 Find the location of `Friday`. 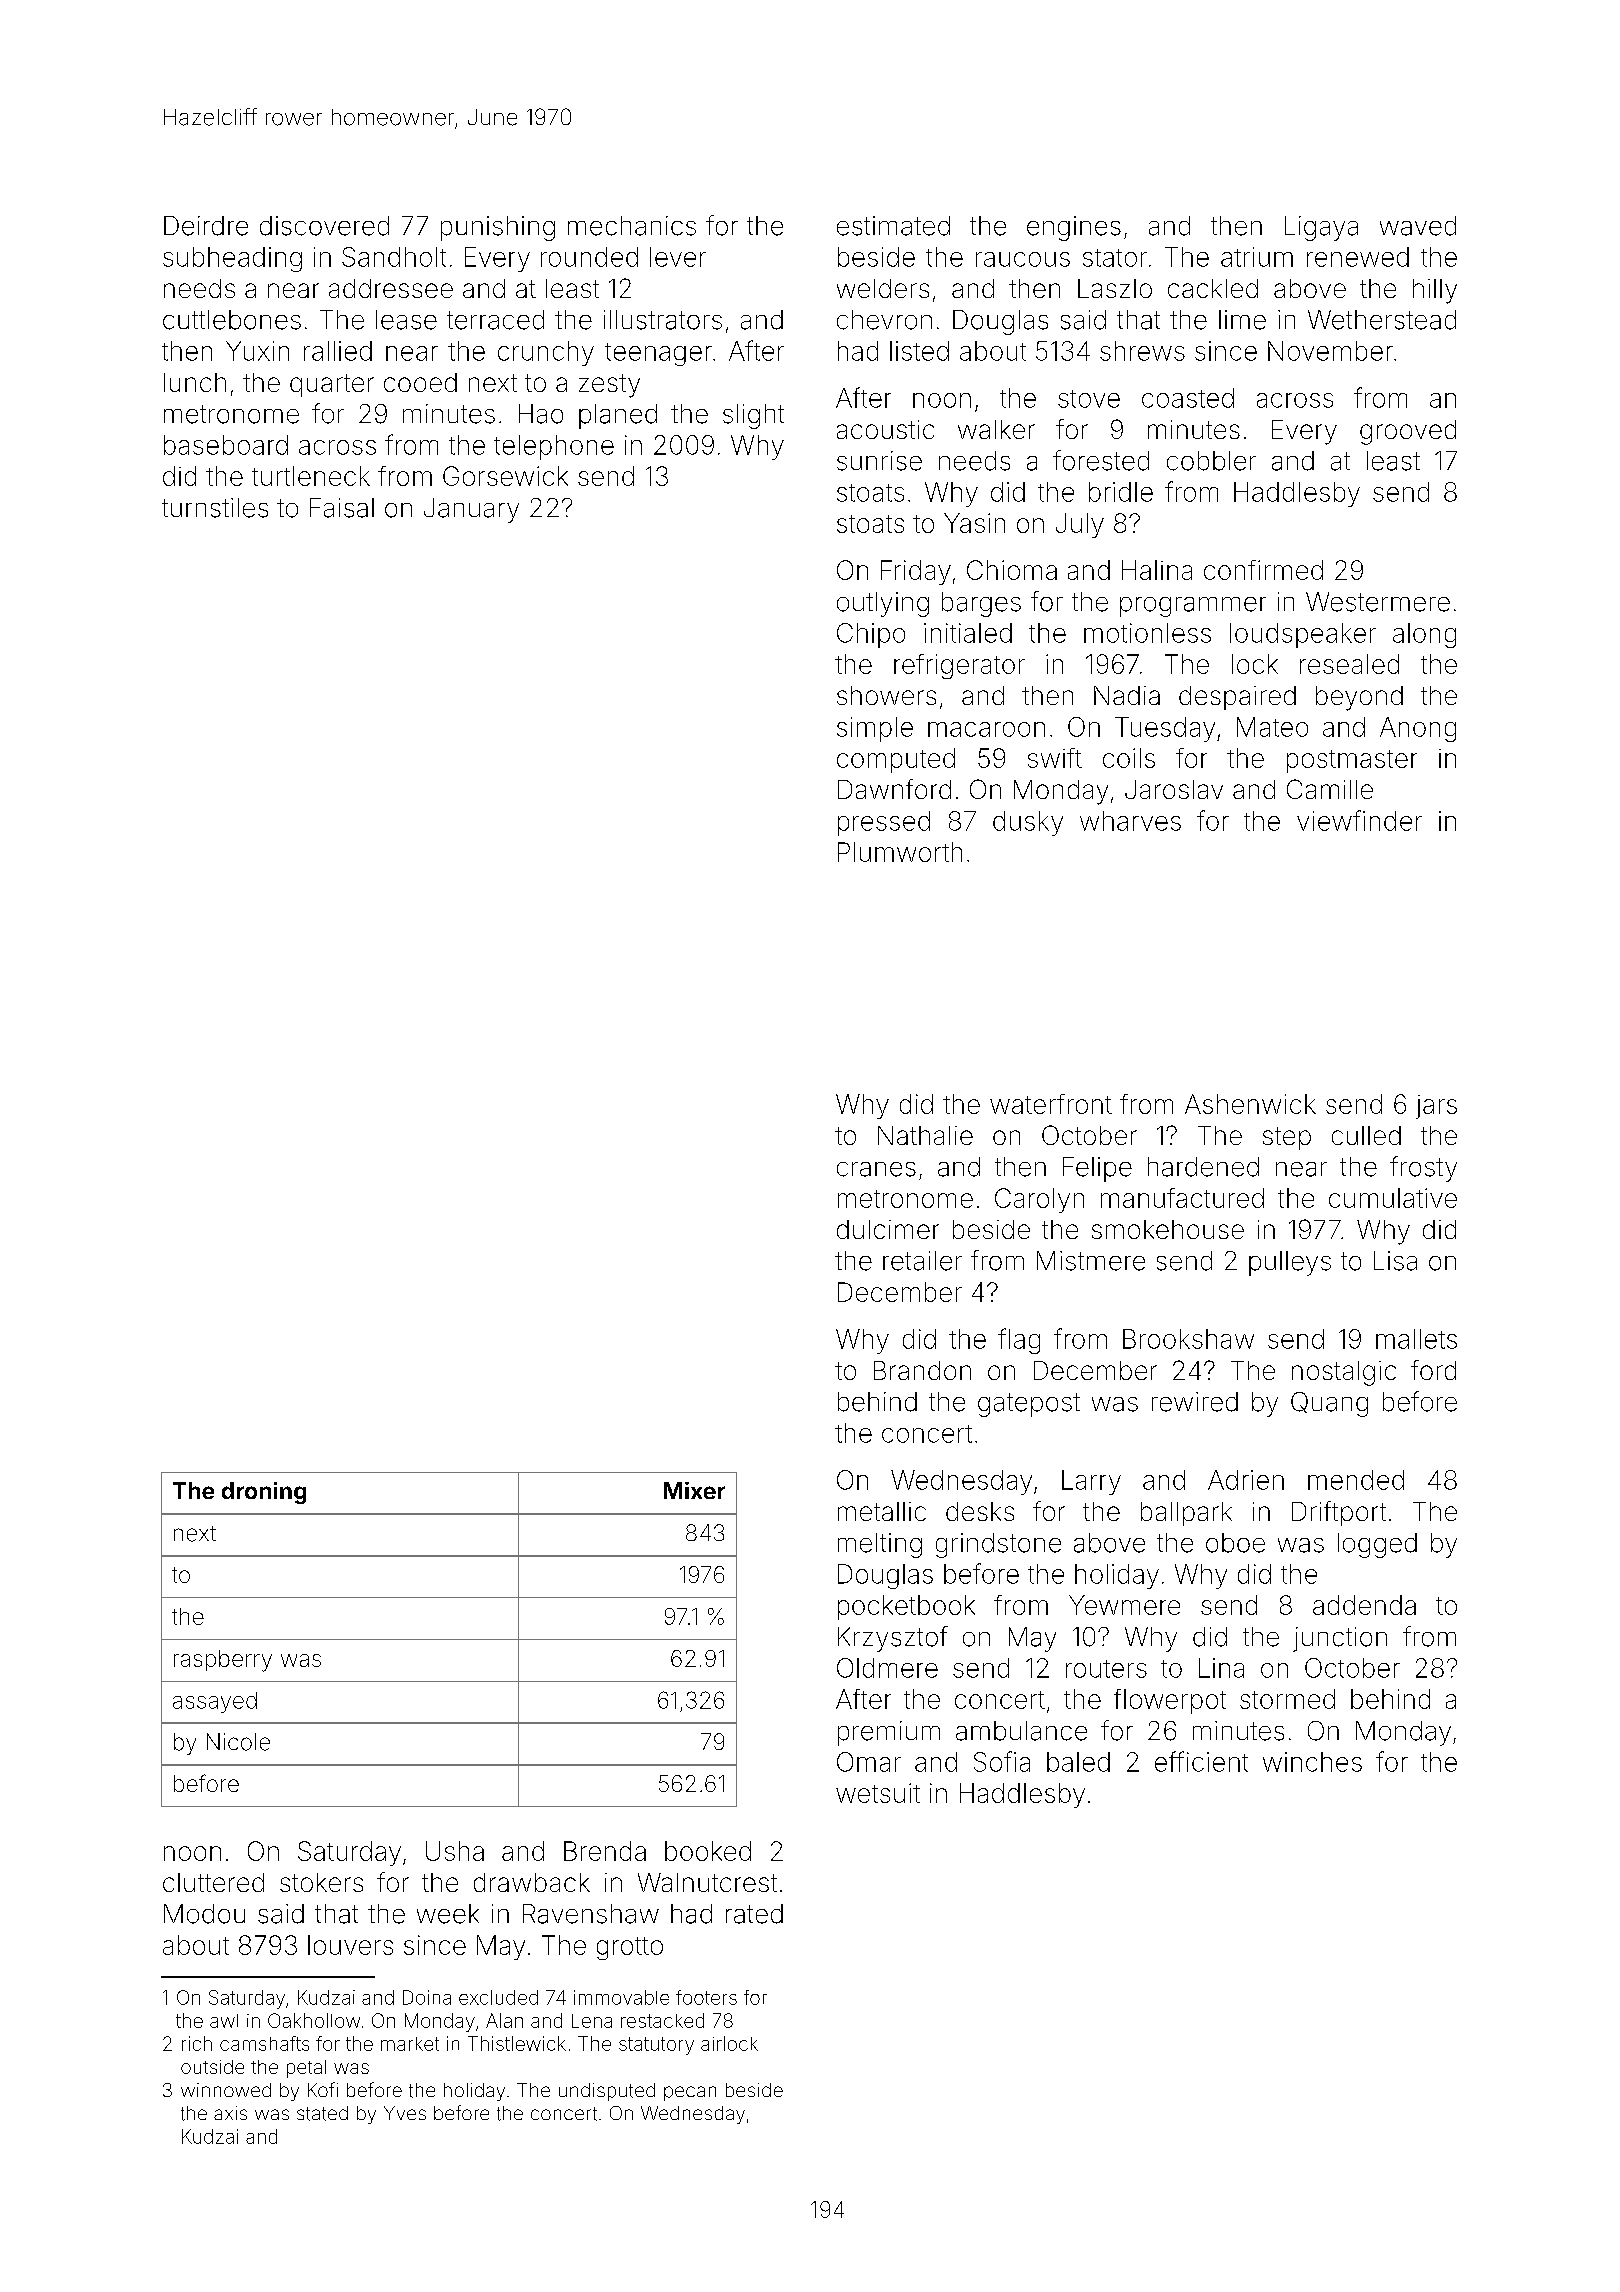

Friday is located at coordinates (916, 572).
